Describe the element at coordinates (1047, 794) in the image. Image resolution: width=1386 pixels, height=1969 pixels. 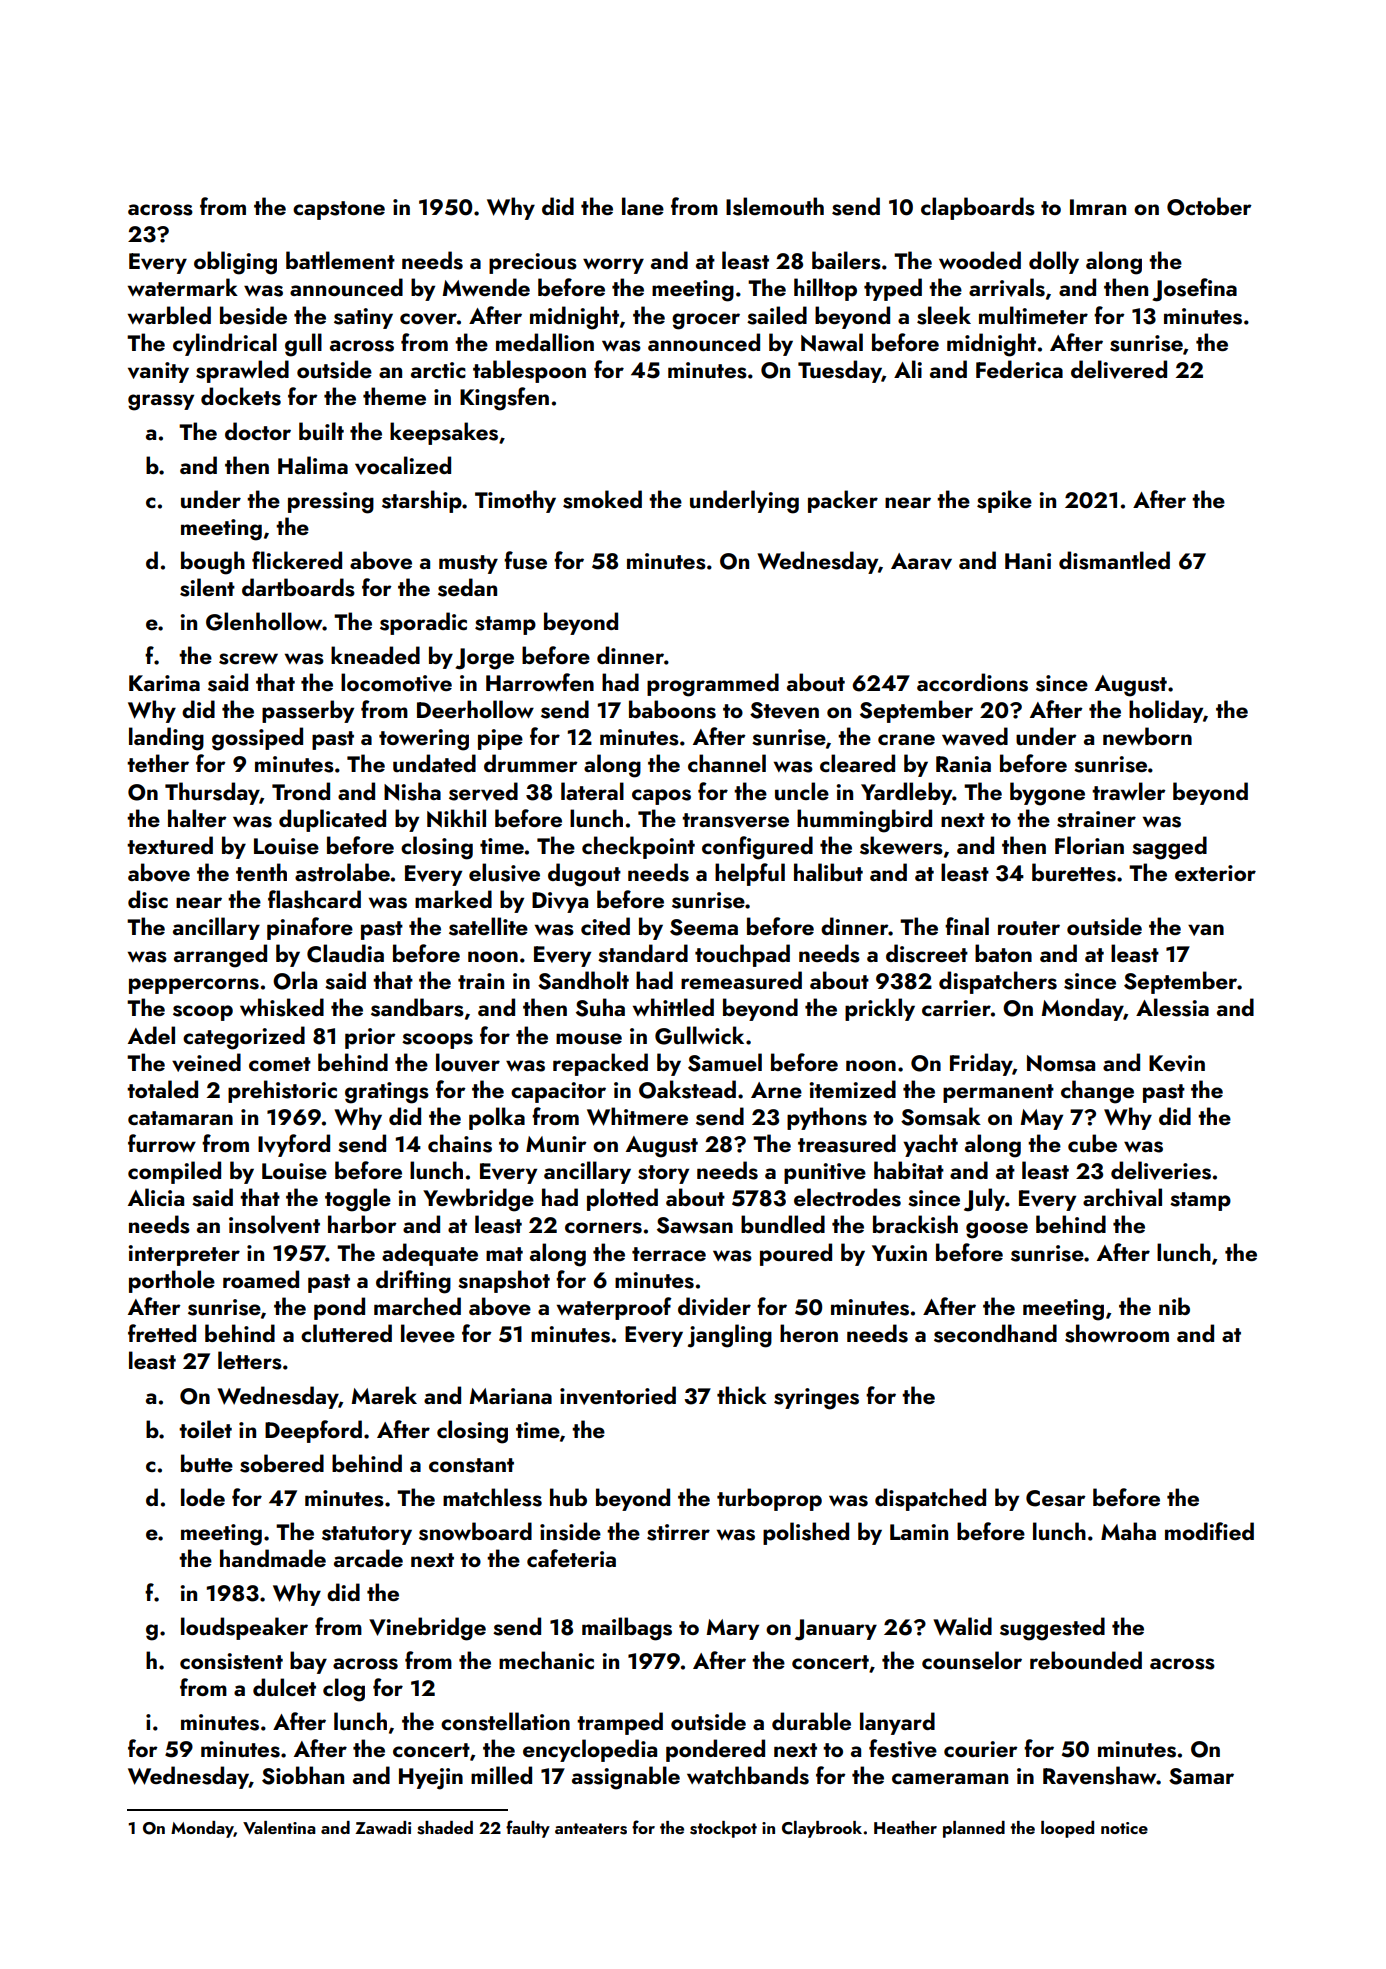
I see `bygone` at that location.
